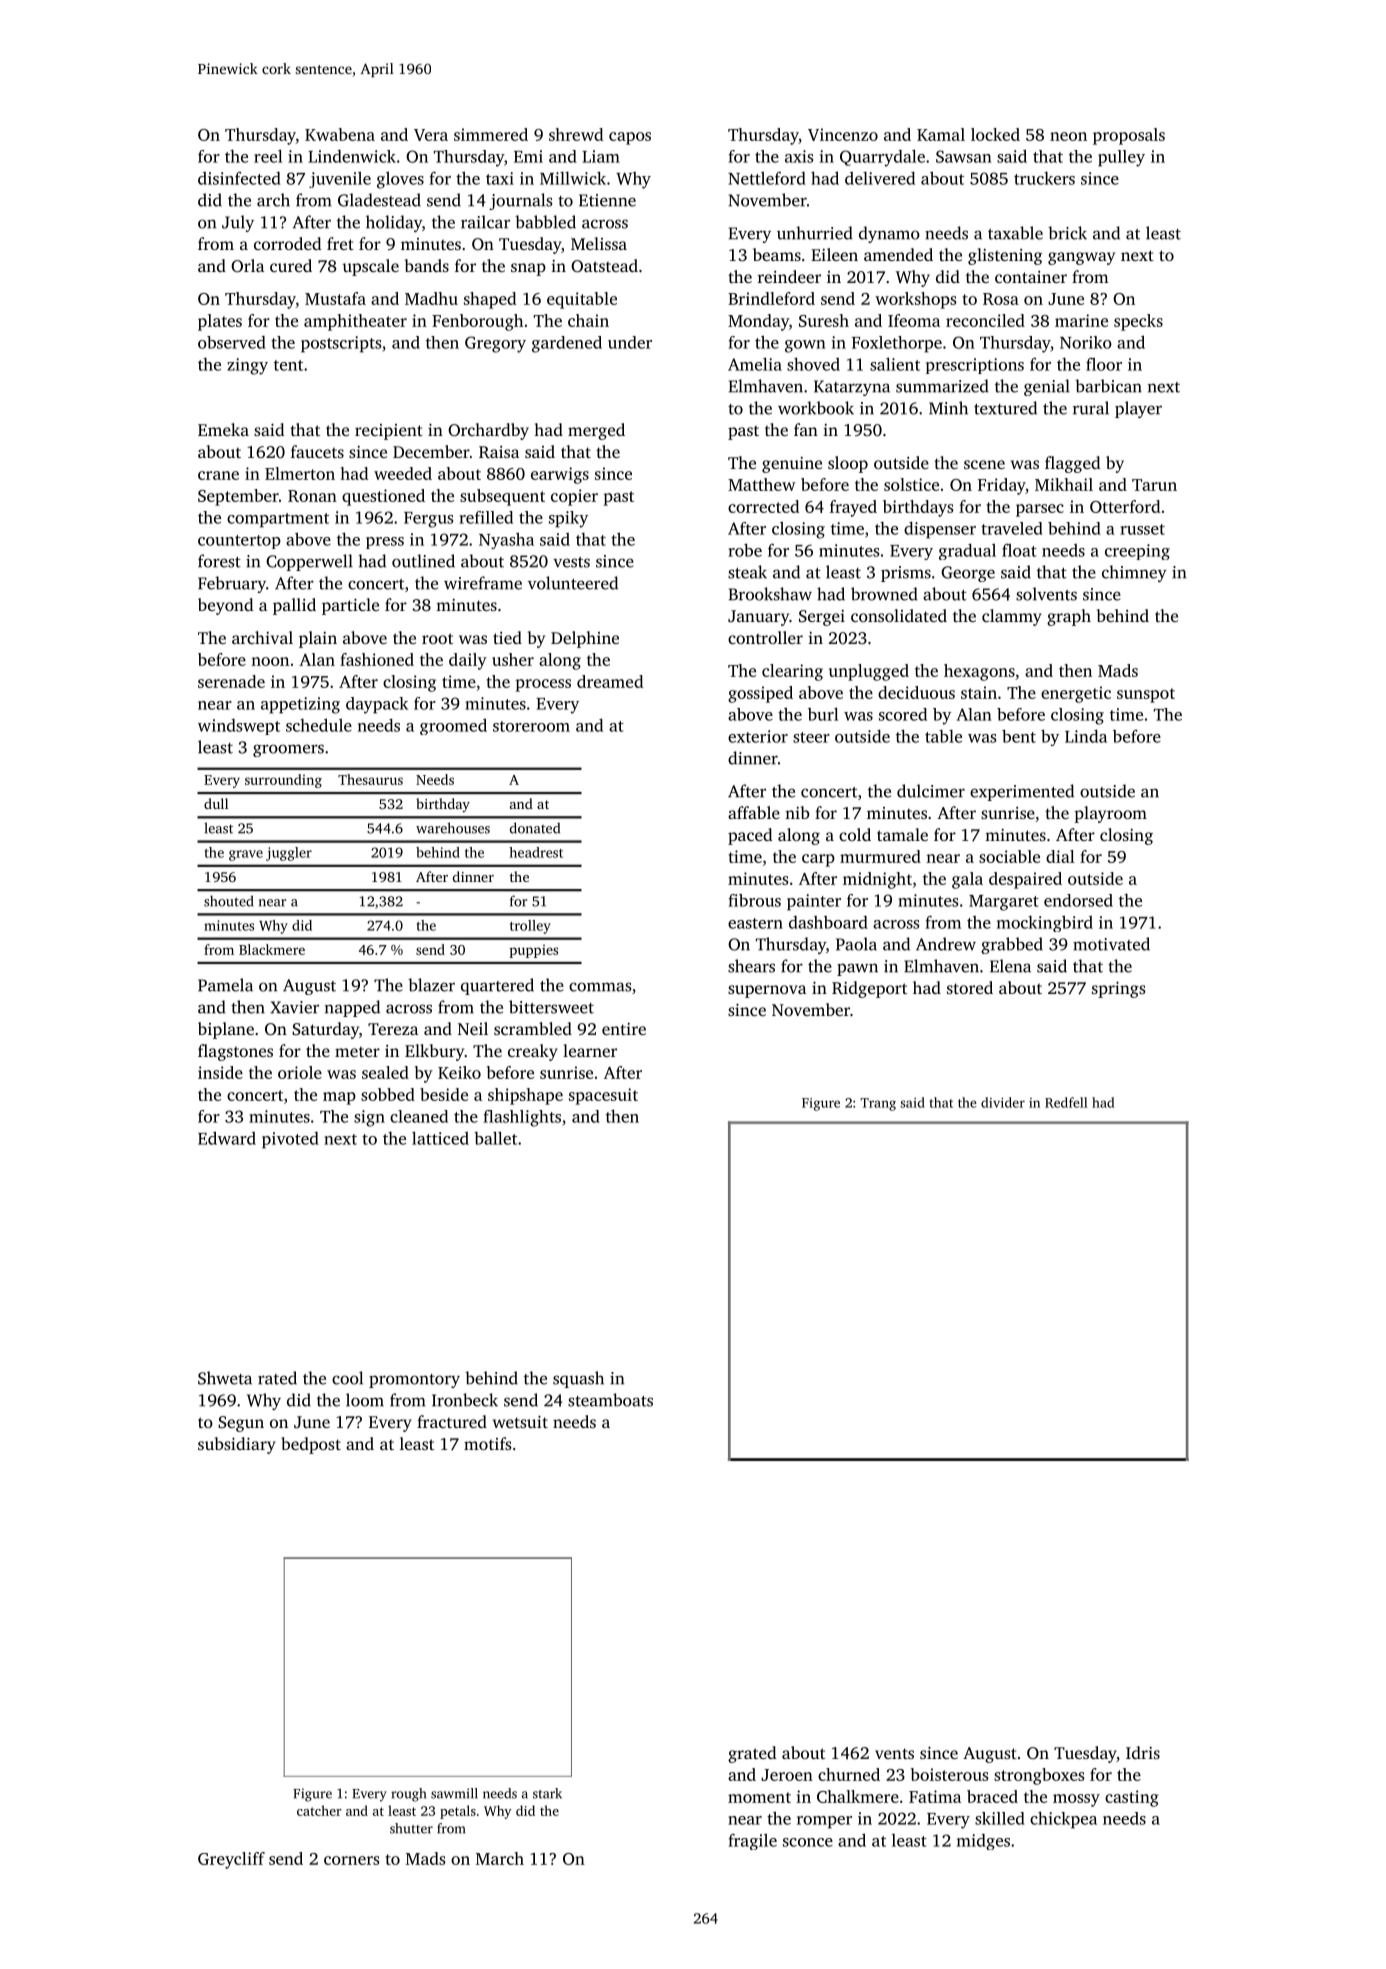 The height and width of the screenshot is (1969, 1386). Describe the element at coordinates (454, 1793) in the screenshot. I see `sawmill` at that location.
